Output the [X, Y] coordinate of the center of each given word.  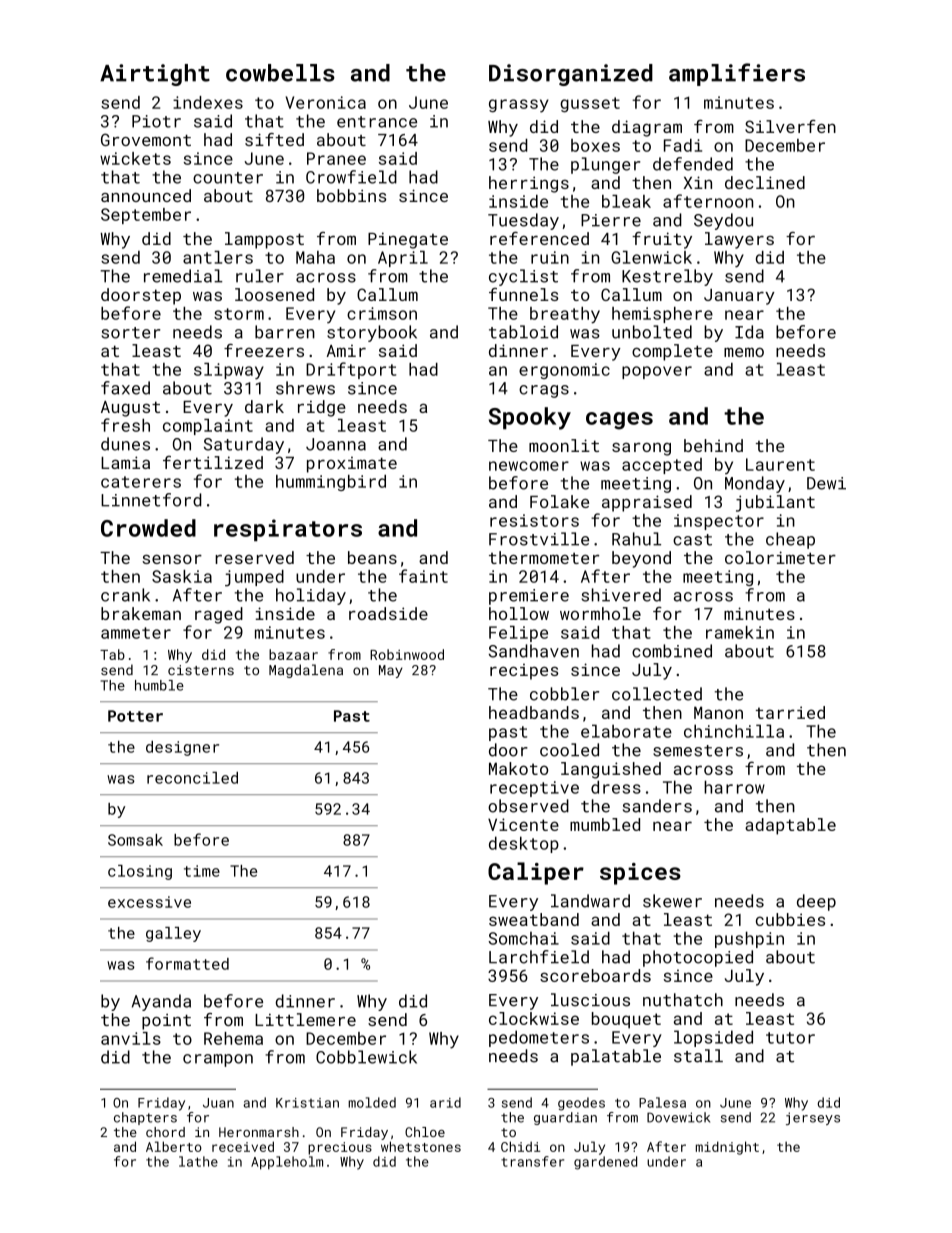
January [739, 297]
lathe [198, 1161]
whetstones [421, 1146]
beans [372, 557]
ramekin [740, 632]
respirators [288, 530]
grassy [519, 106]
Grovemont [146, 139]
